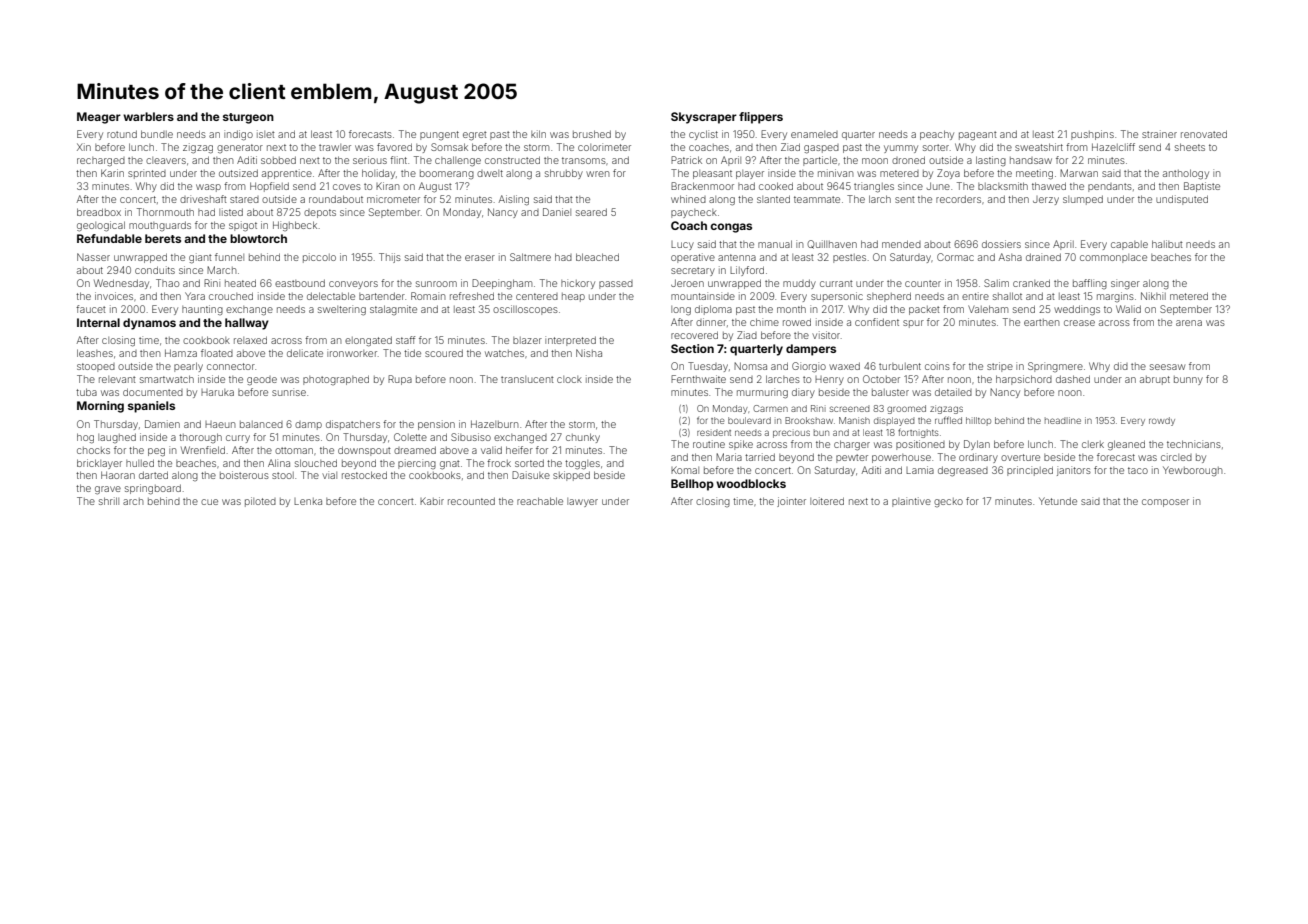 The height and width of the screenshot is (924, 1308). I want to click on Skyscraper, so click(704, 118).
